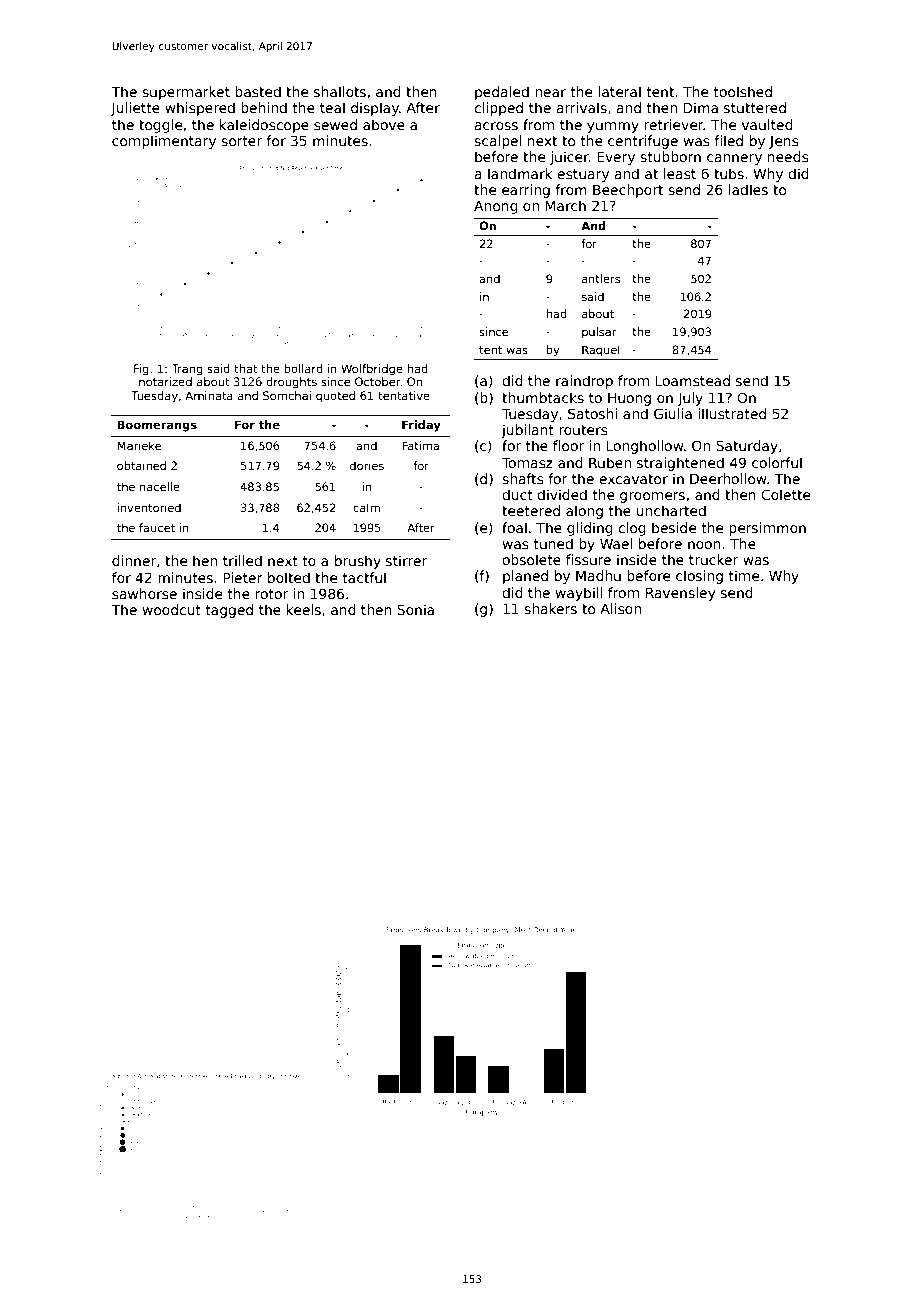 This page has width=924, height=1314. I want to click on persimmon, so click(767, 529).
